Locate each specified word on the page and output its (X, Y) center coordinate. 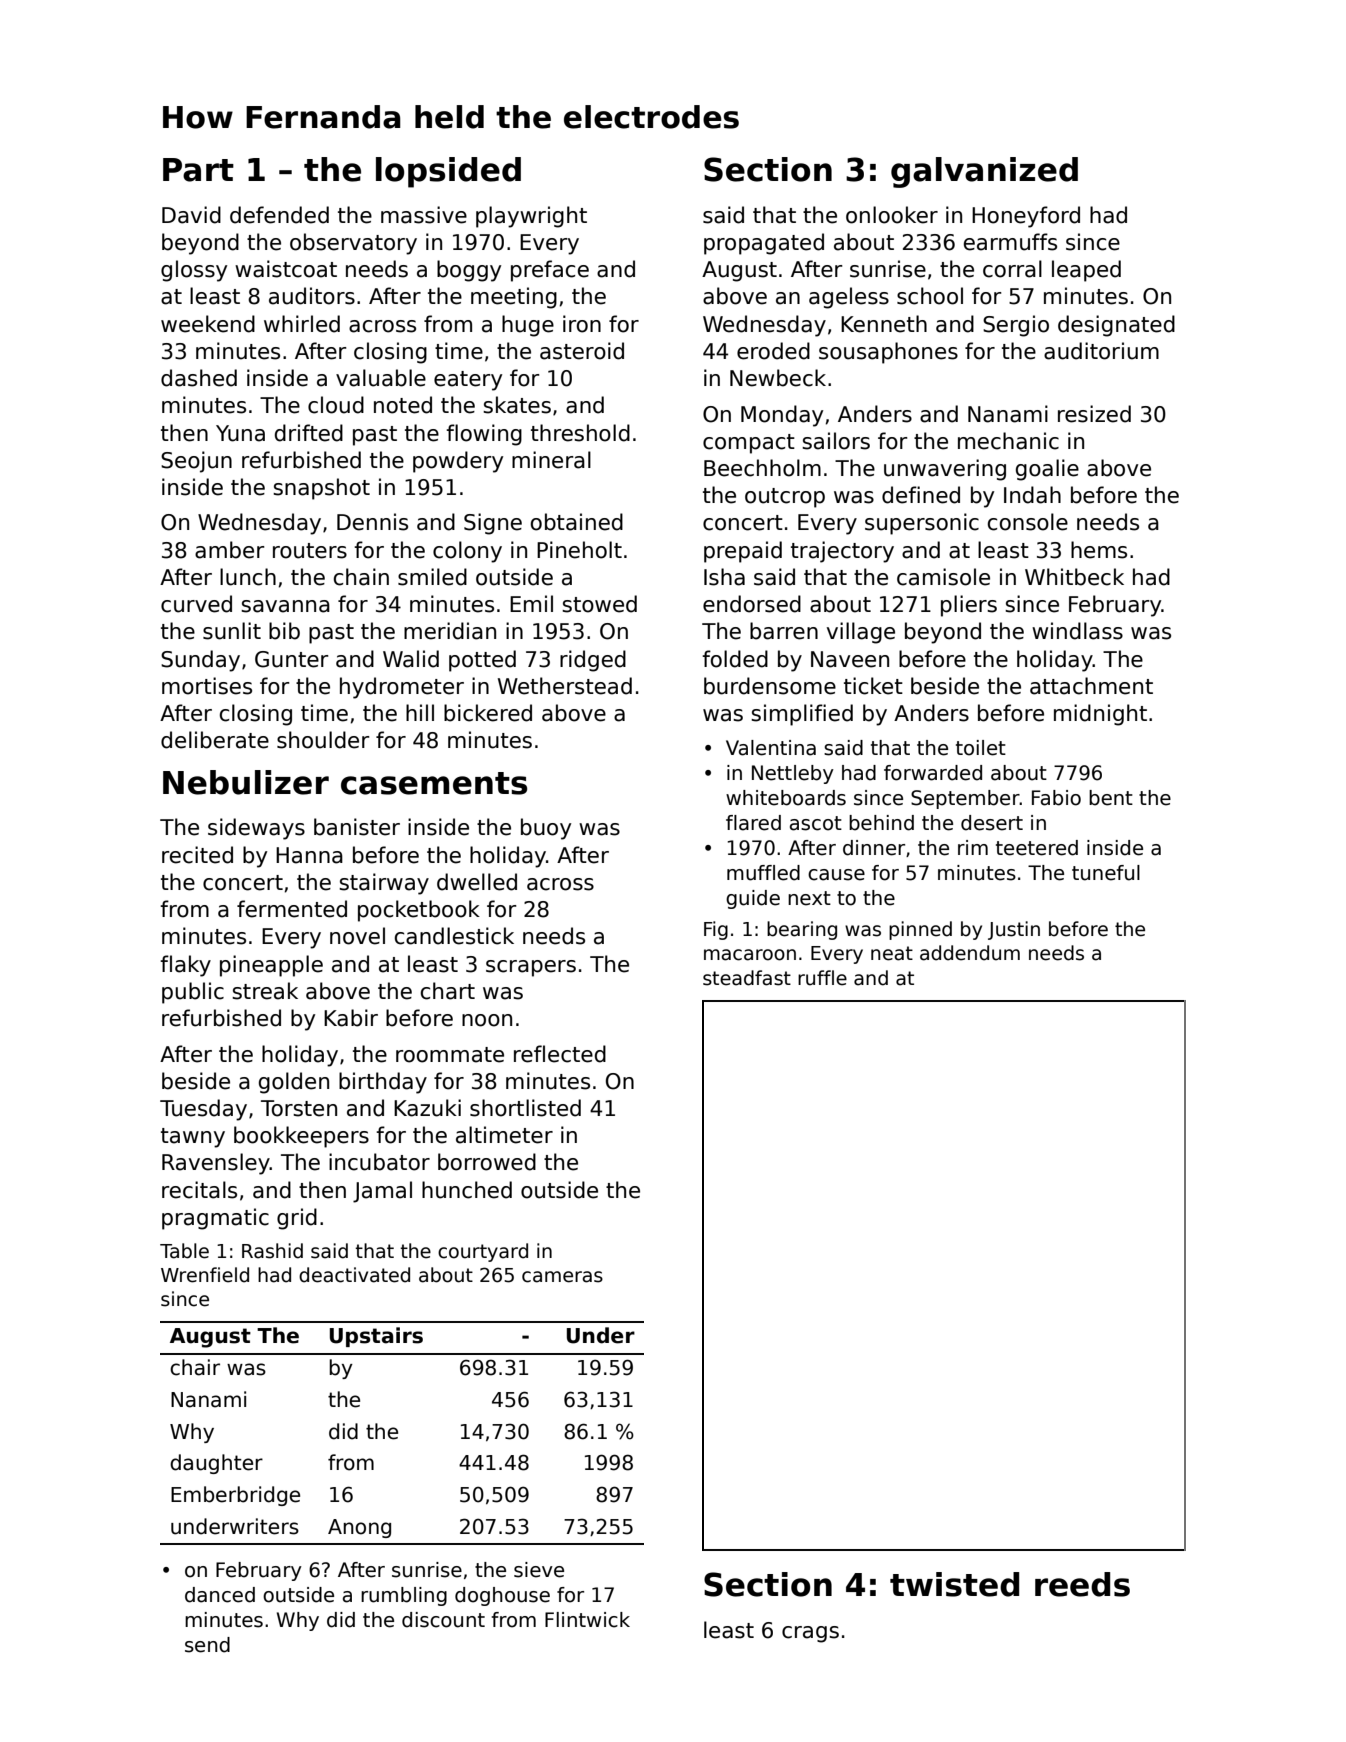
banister (357, 827)
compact (749, 444)
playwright (531, 217)
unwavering (945, 470)
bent (1111, 798)
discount (443, 1620)
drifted (309, 433)
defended (279, 215)
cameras (562, 1277)
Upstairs (376, 1337)
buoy (546, 829)
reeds (1082, 1584)
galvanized (984, 172)
